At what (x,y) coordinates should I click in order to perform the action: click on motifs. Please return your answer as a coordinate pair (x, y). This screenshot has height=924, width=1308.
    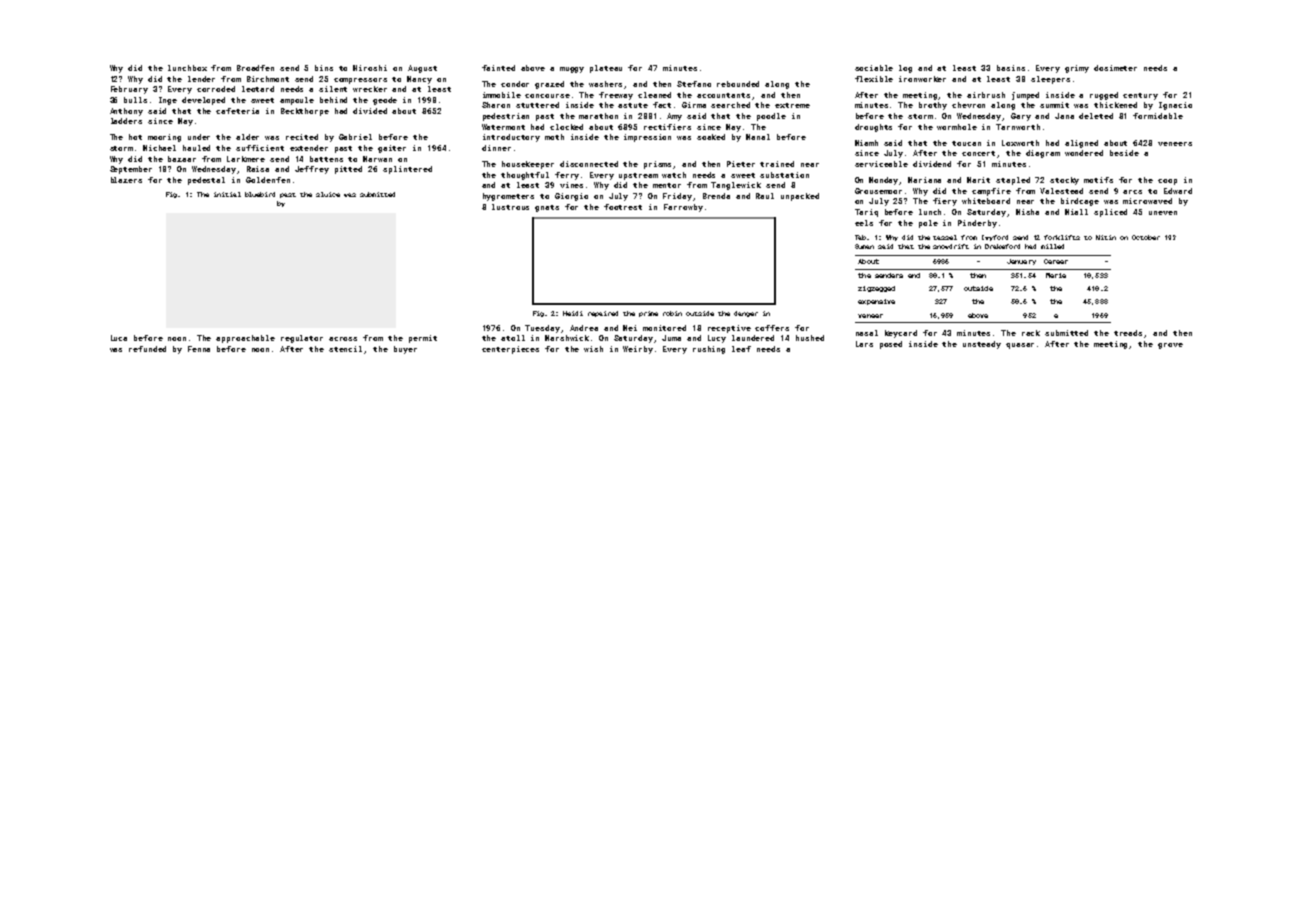
    Looking at the image, I should click on (1098, 180).
